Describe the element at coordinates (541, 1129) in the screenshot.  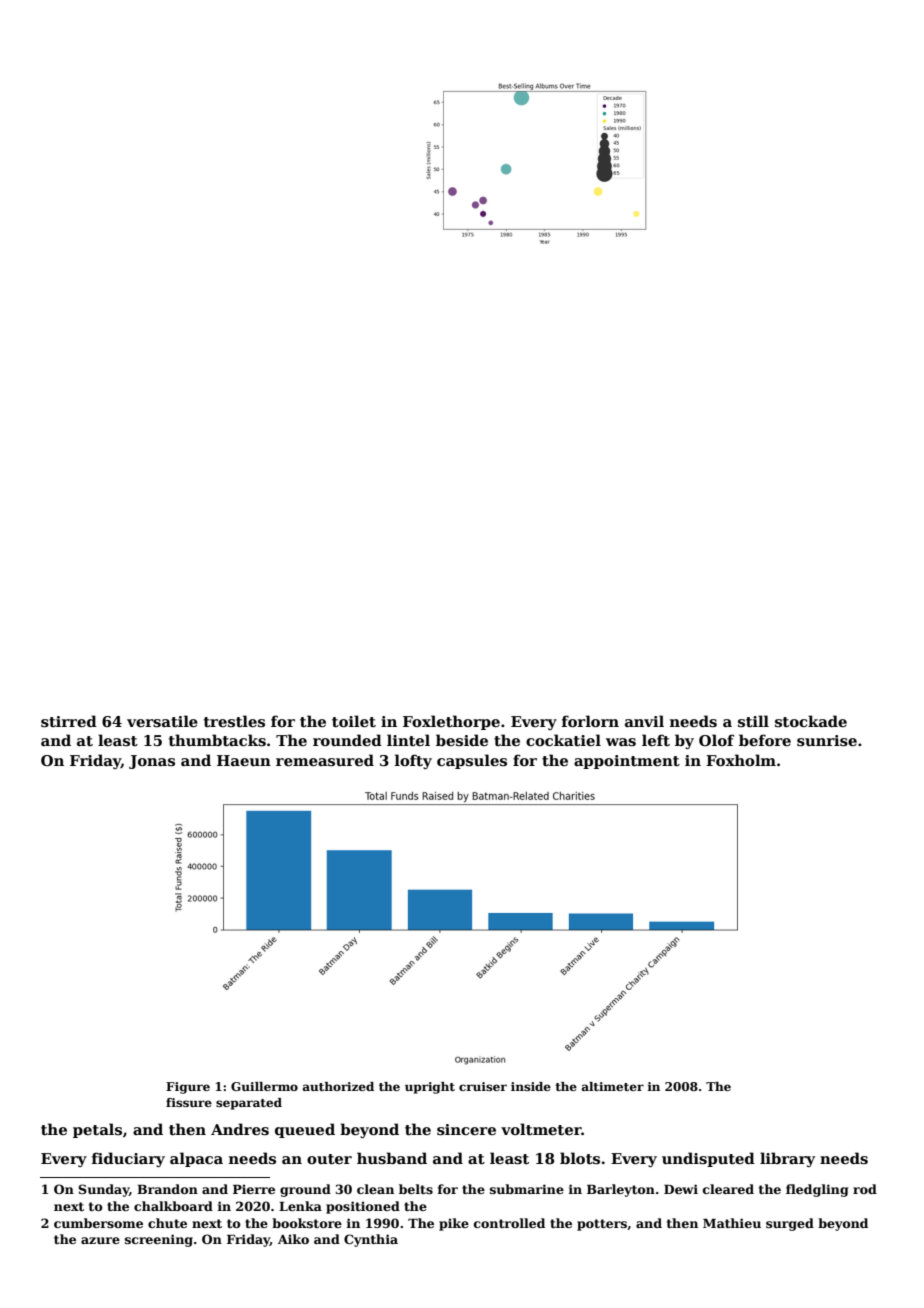
I see `voltmeter` at that location.
